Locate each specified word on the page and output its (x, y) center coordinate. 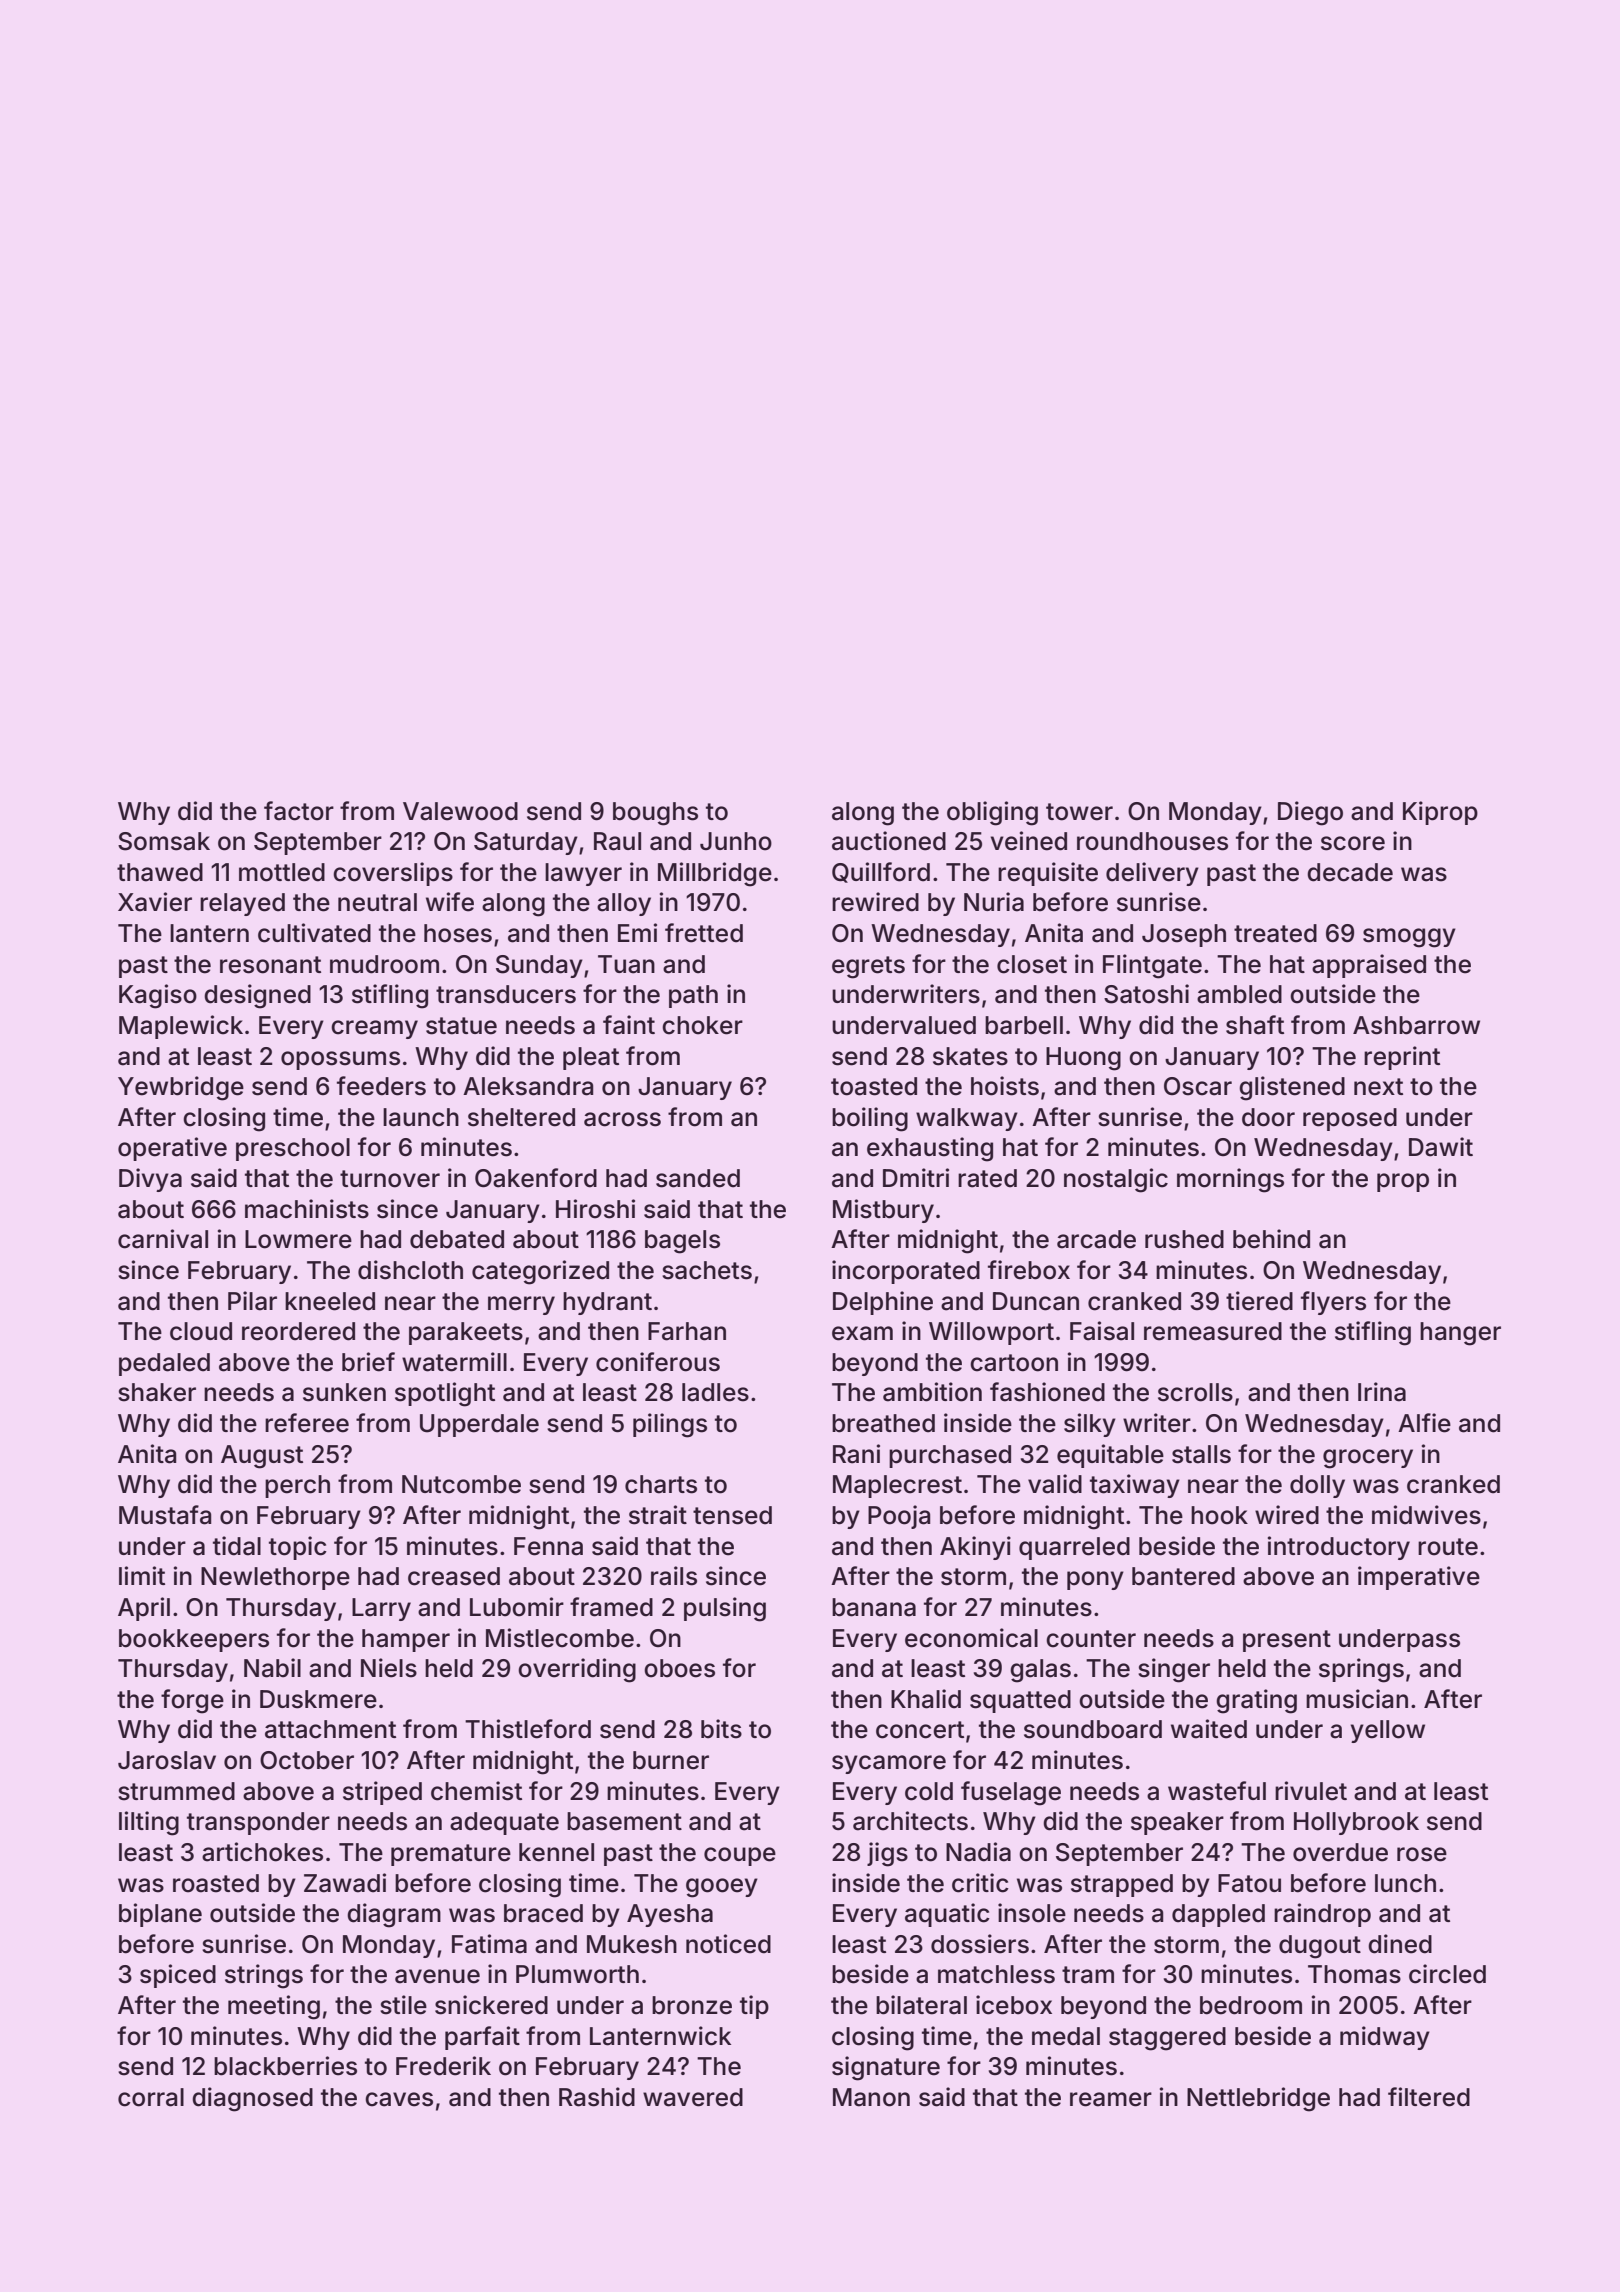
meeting (274, 2007)
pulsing (725, 1609)
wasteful (1217, 1791)
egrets (868, 967)
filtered (1429, 2097)
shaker (157, 1392)
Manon (871, 2097)
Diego (1310, 813)
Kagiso (158, 996)
